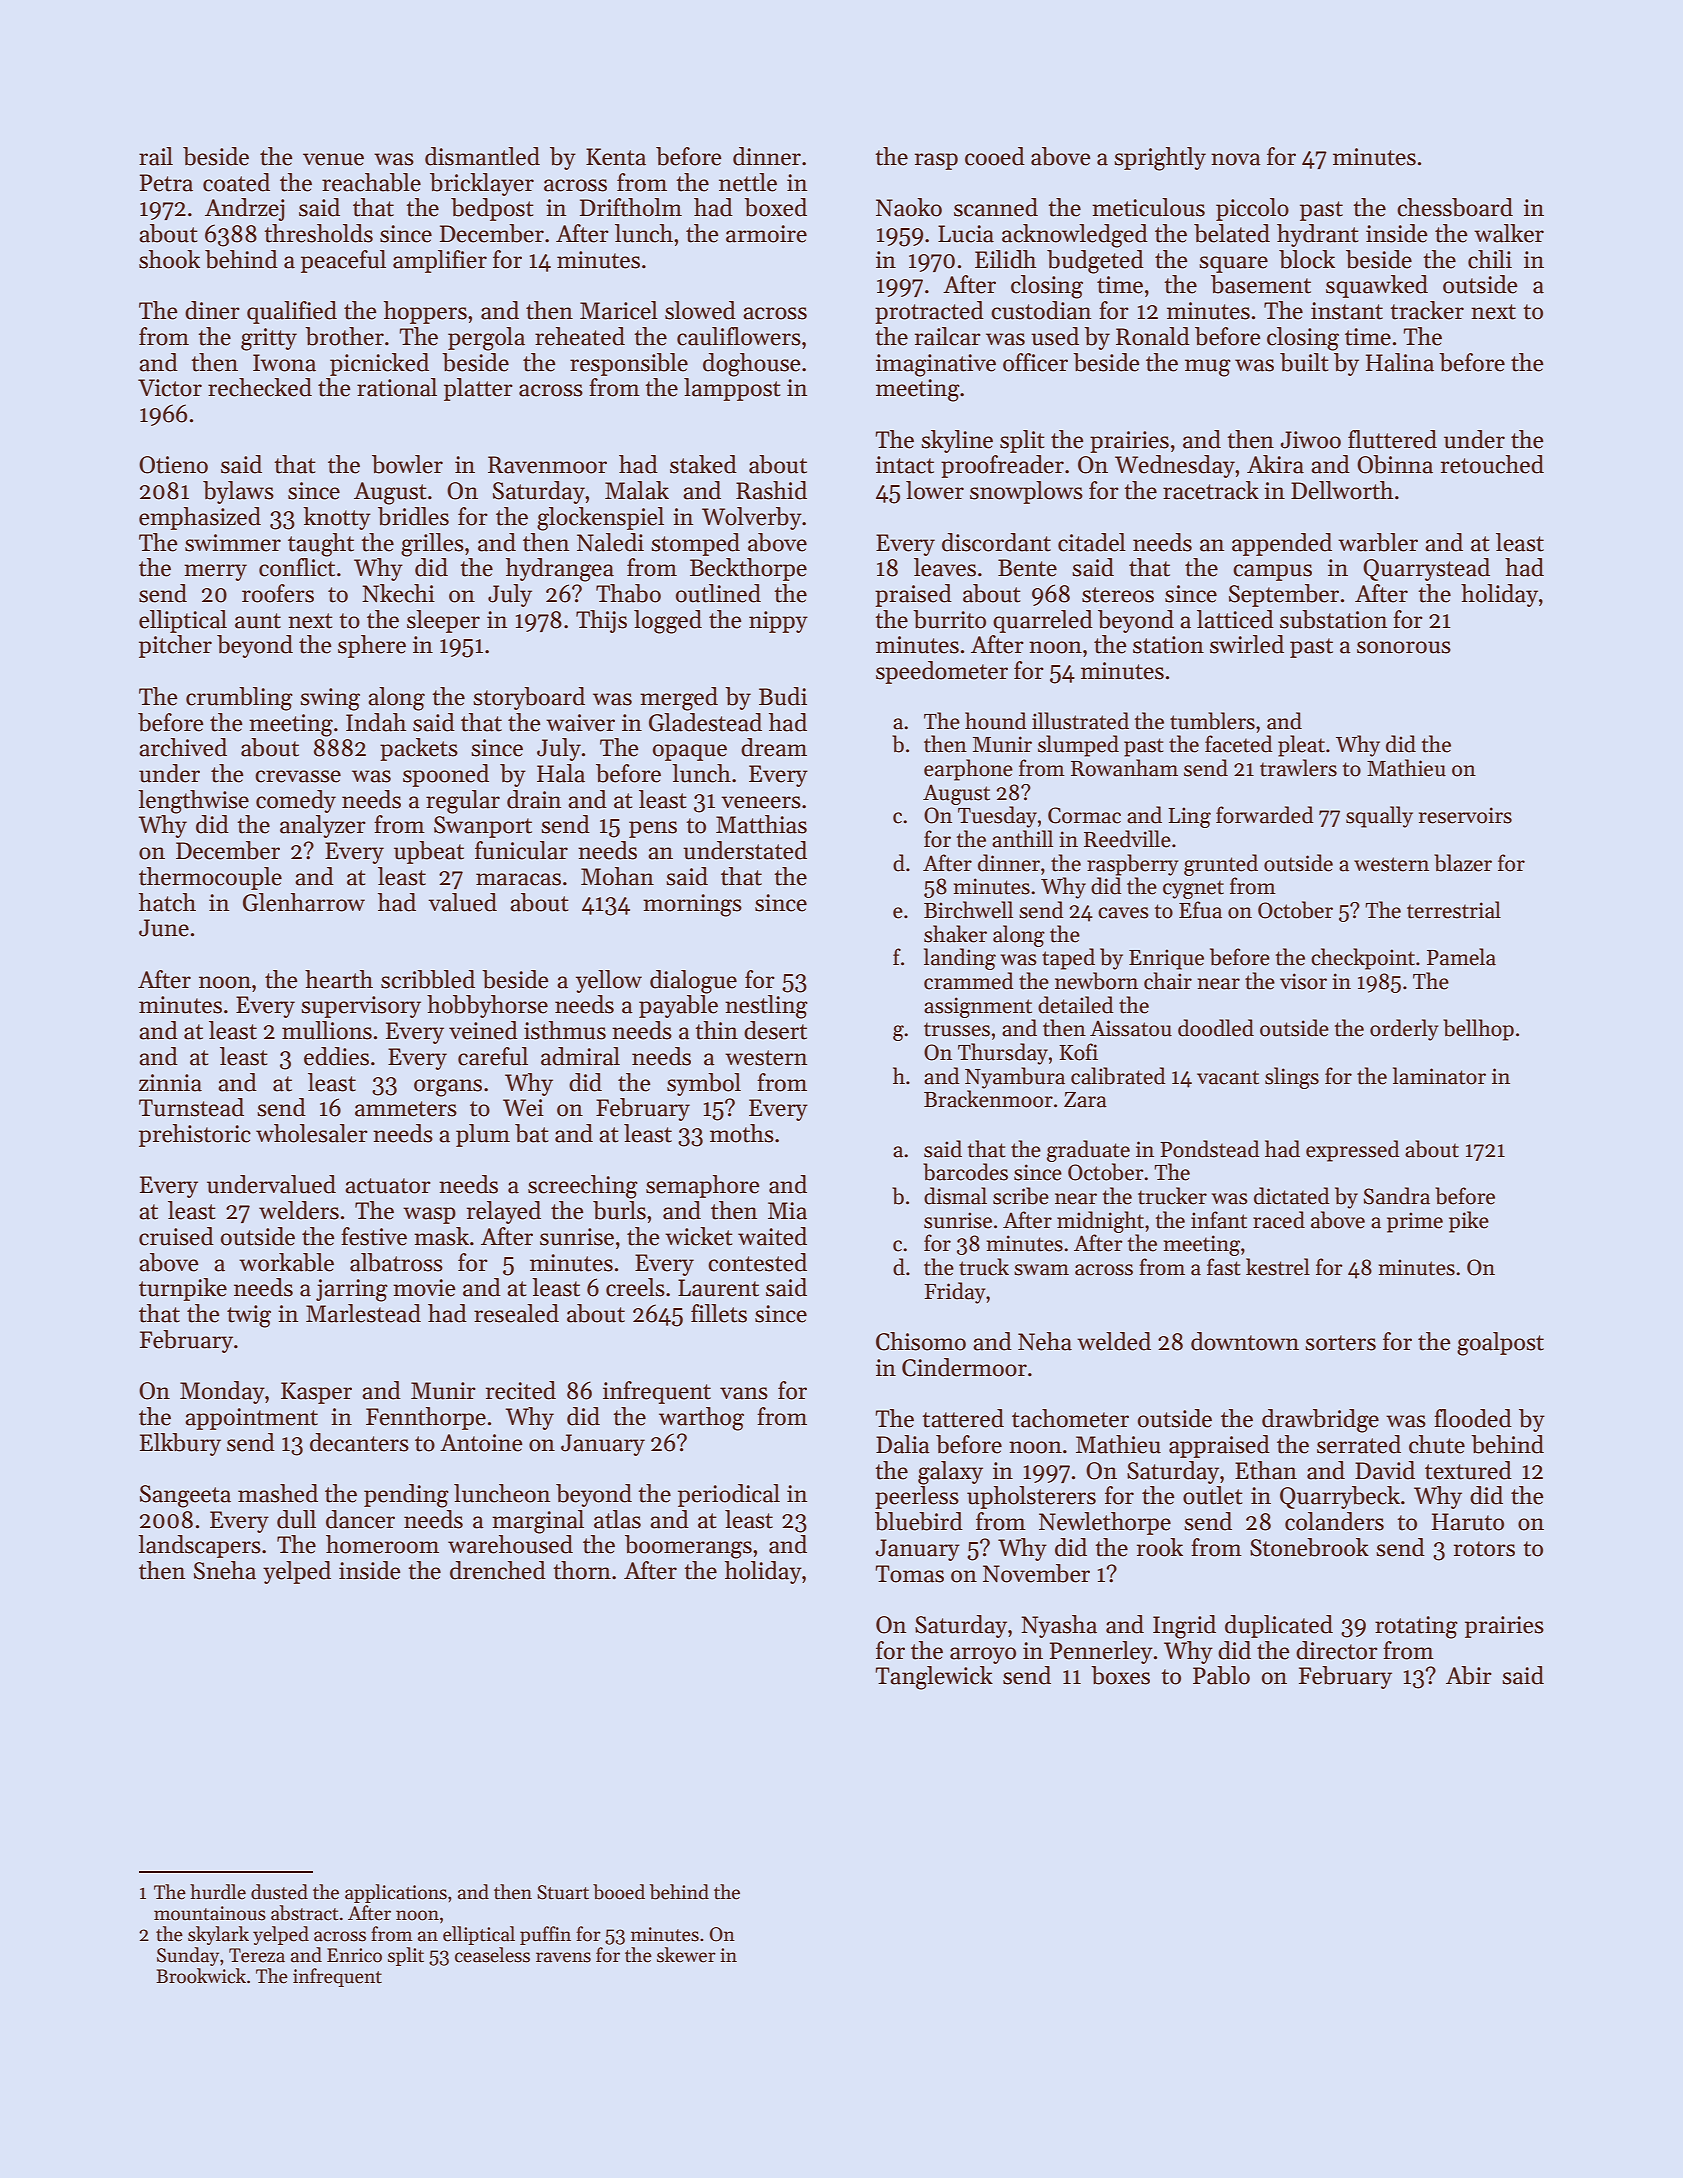  What do you see at coordinates (167, 902) in the screenshot?
I see `hatch` at bounding box center [167, 902].
